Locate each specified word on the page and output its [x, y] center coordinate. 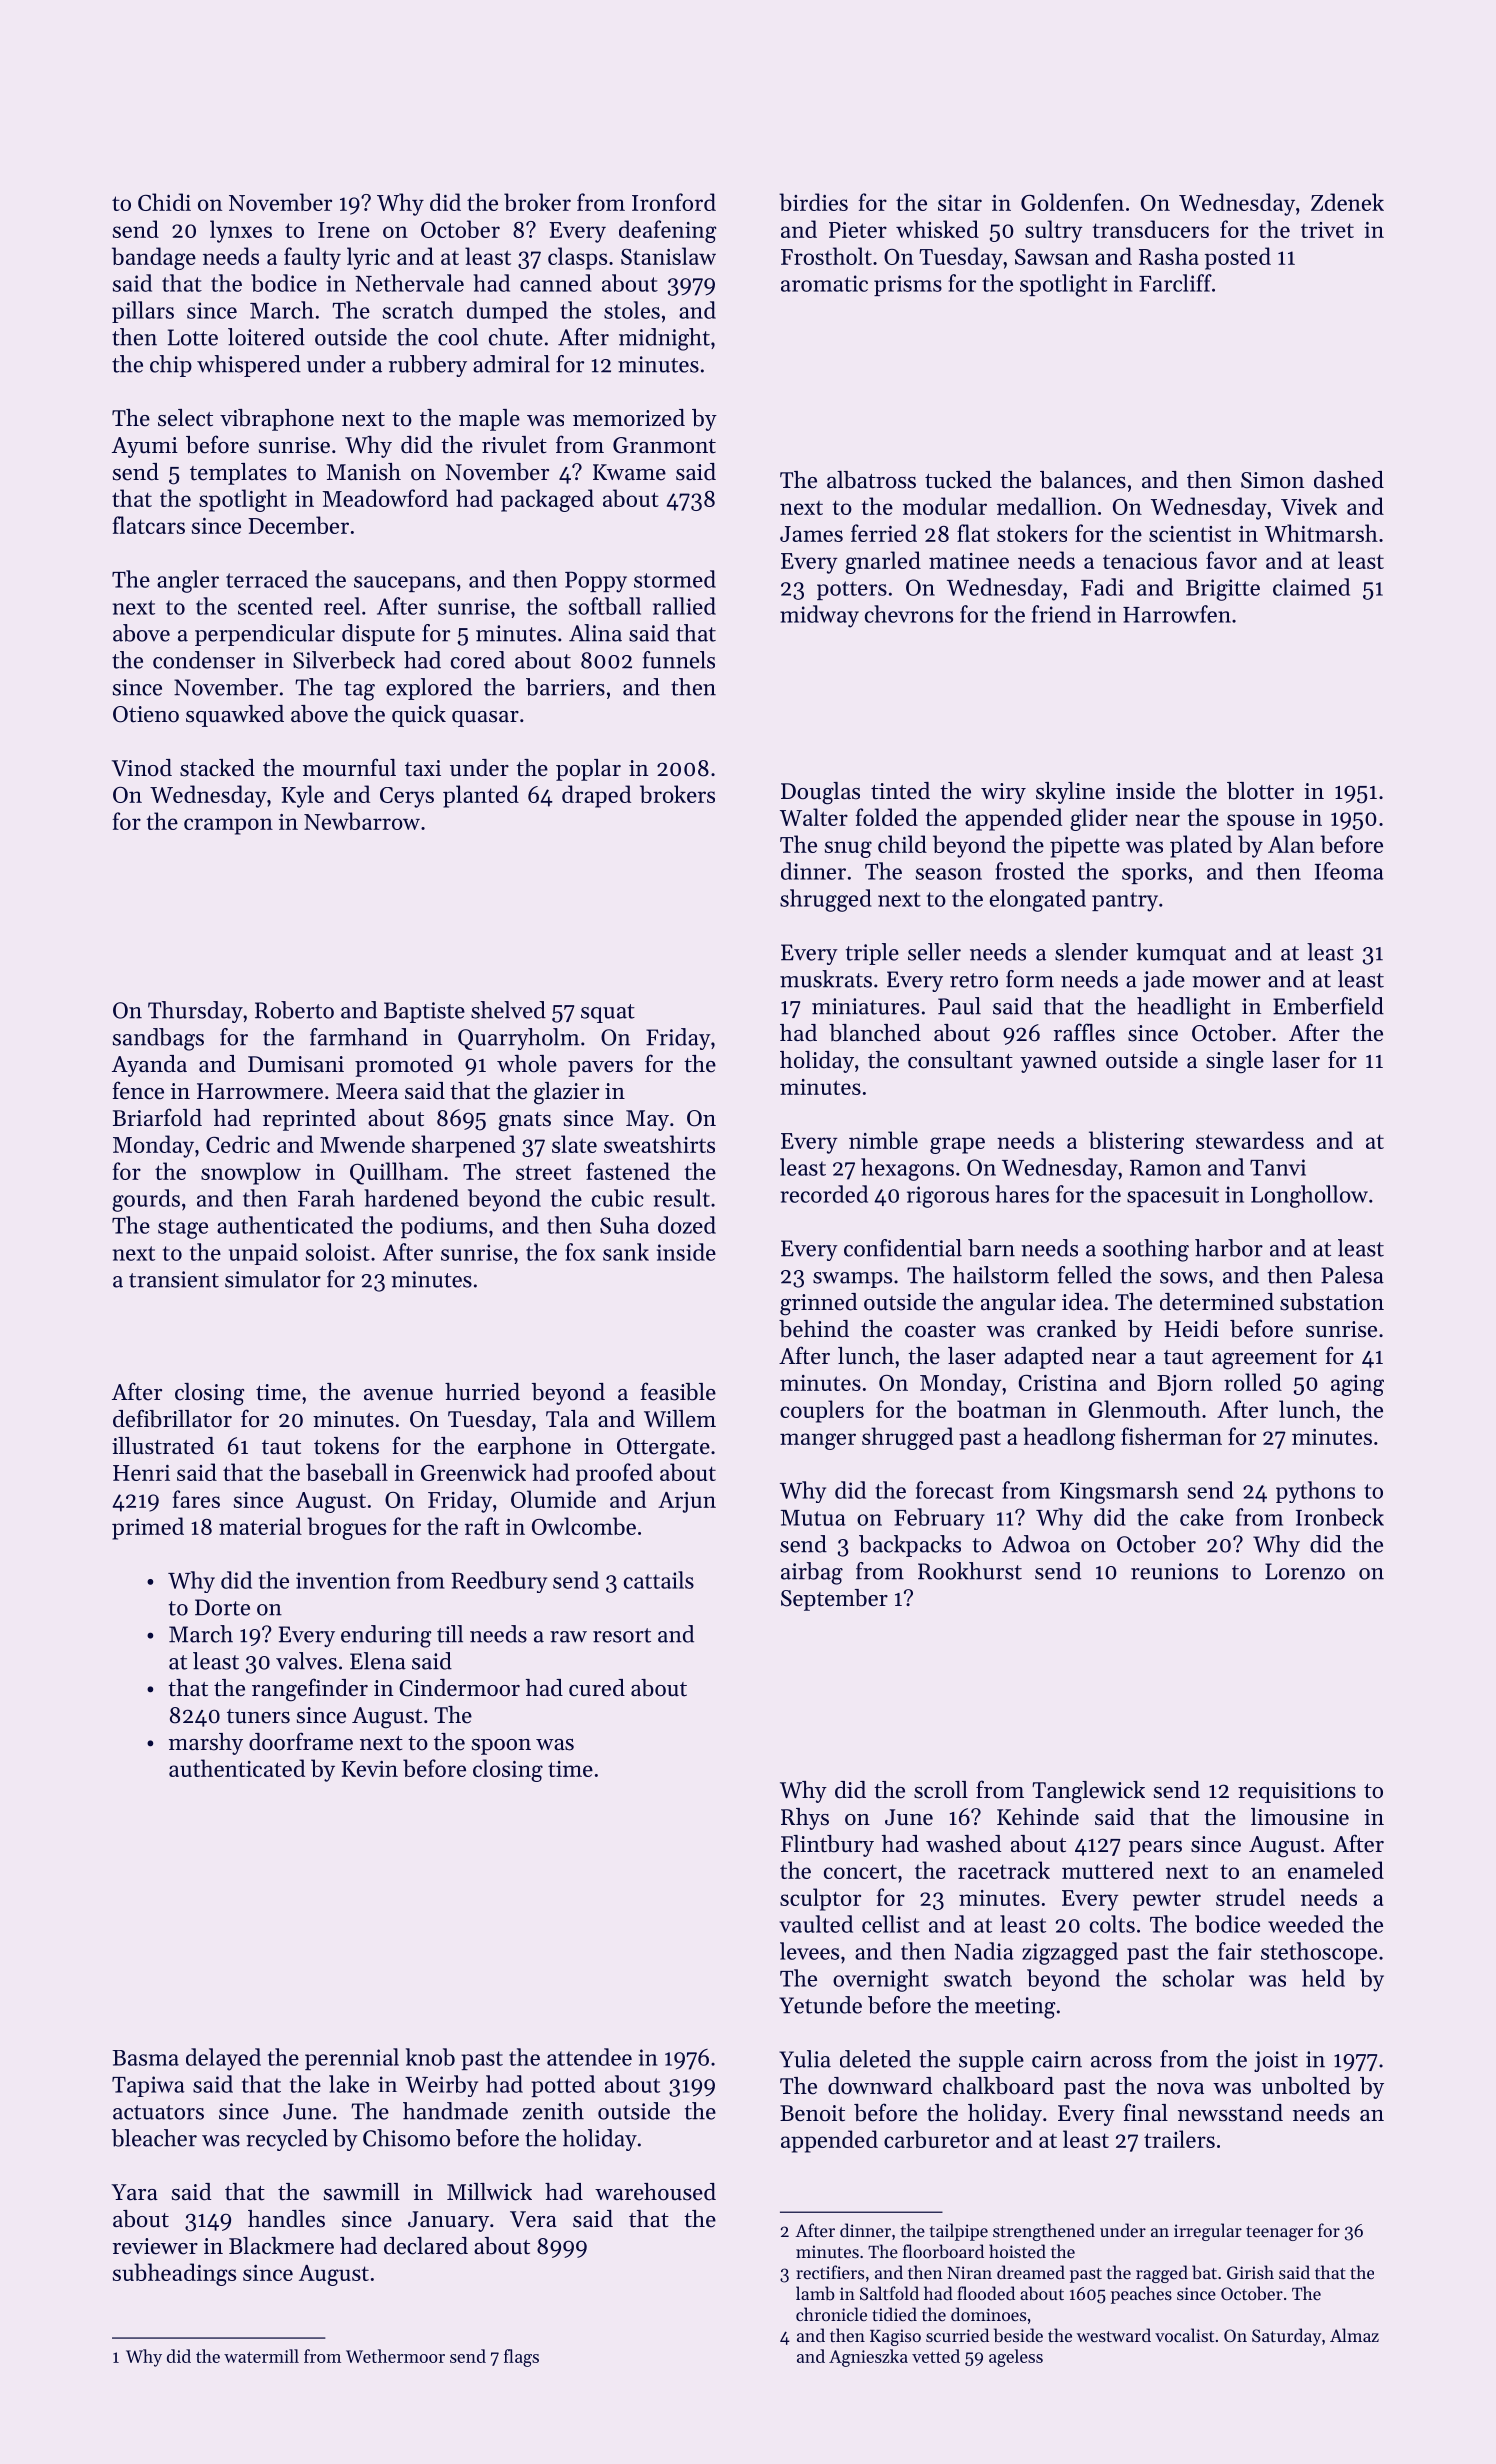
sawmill [362, 2192]
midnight [664, 339]
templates [238, 474]
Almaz [1354, 2335]
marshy [206, 1744]
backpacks [910, 1546]
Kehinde [1038, 1817]
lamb [815, 2293]
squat [608, 1013]
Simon [1272, 480]
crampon [228, 826]
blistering [1136, 1142]
